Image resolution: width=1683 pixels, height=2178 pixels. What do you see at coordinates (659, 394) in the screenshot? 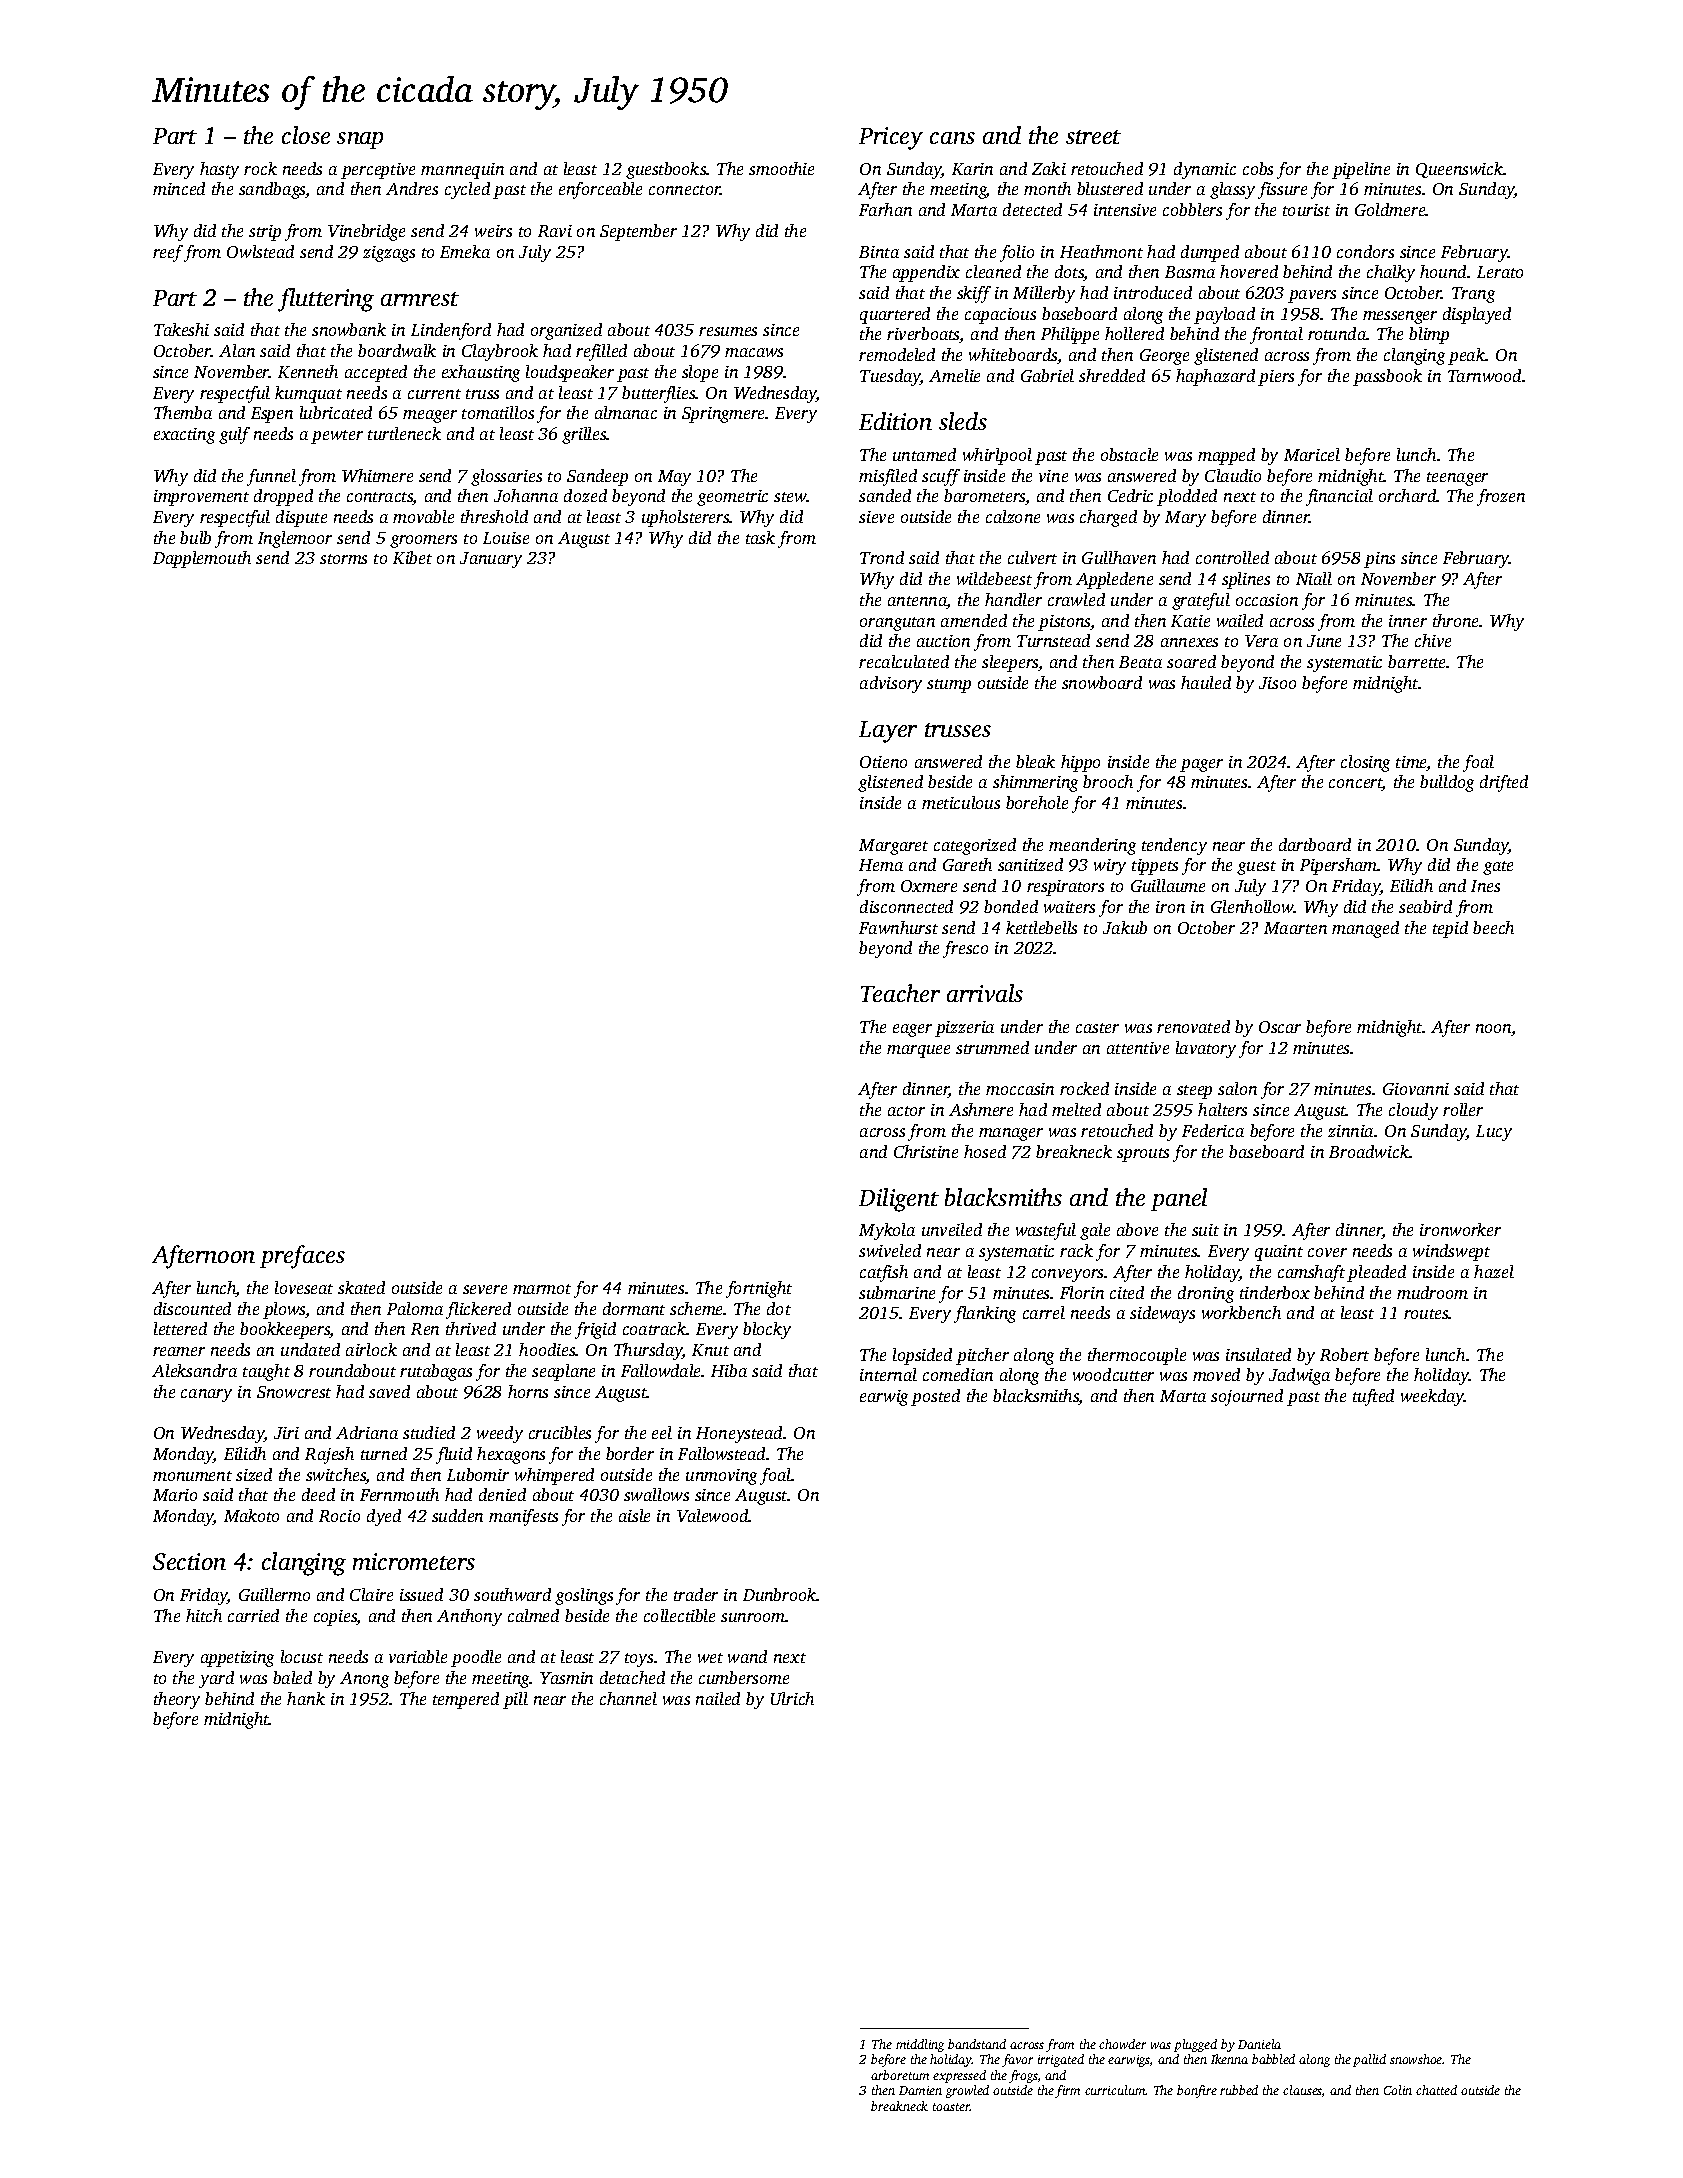
I see `butterflies` at bounding box center [659, 394].
